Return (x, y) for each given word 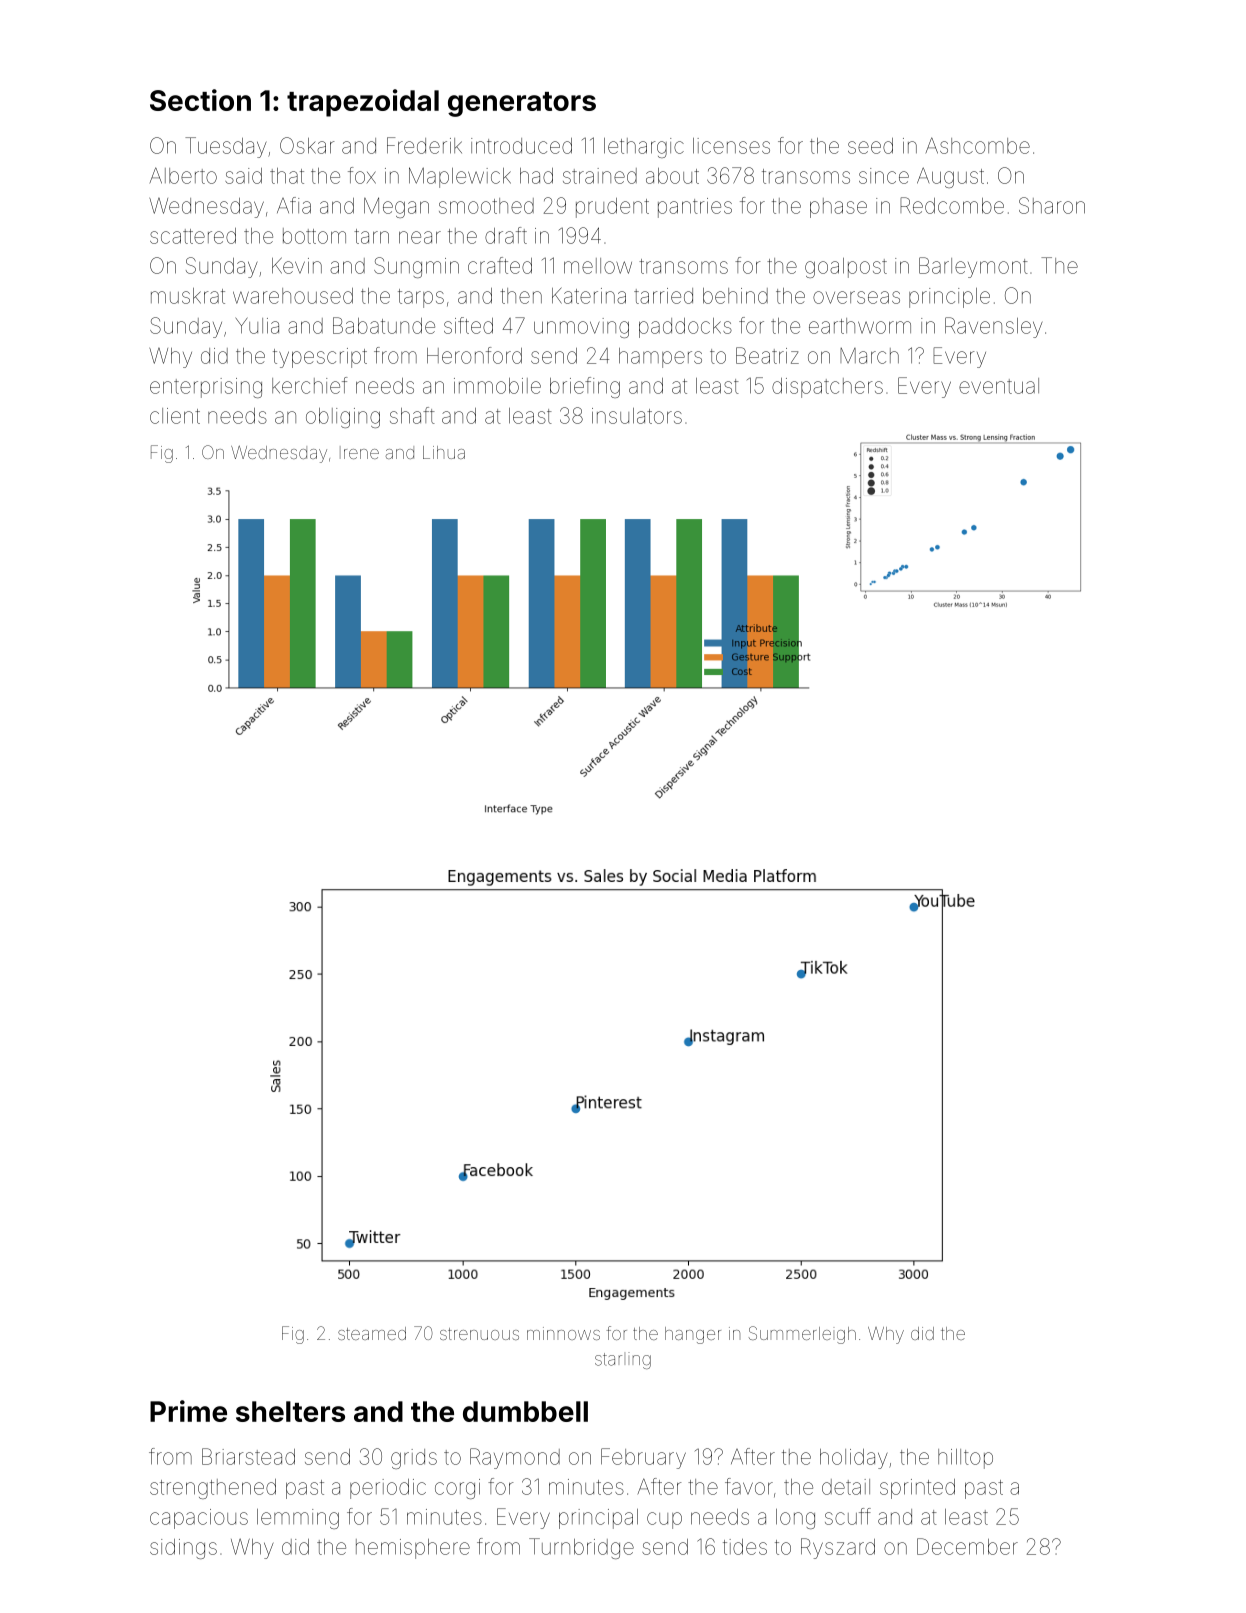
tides (745, 1547)
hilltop (965, 1459)
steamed (372, 1333)
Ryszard (838, 1548)
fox (362, 175)
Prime (188, 1411)
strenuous (479, 1334)
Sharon (1052, 205)
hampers (660, 358)
